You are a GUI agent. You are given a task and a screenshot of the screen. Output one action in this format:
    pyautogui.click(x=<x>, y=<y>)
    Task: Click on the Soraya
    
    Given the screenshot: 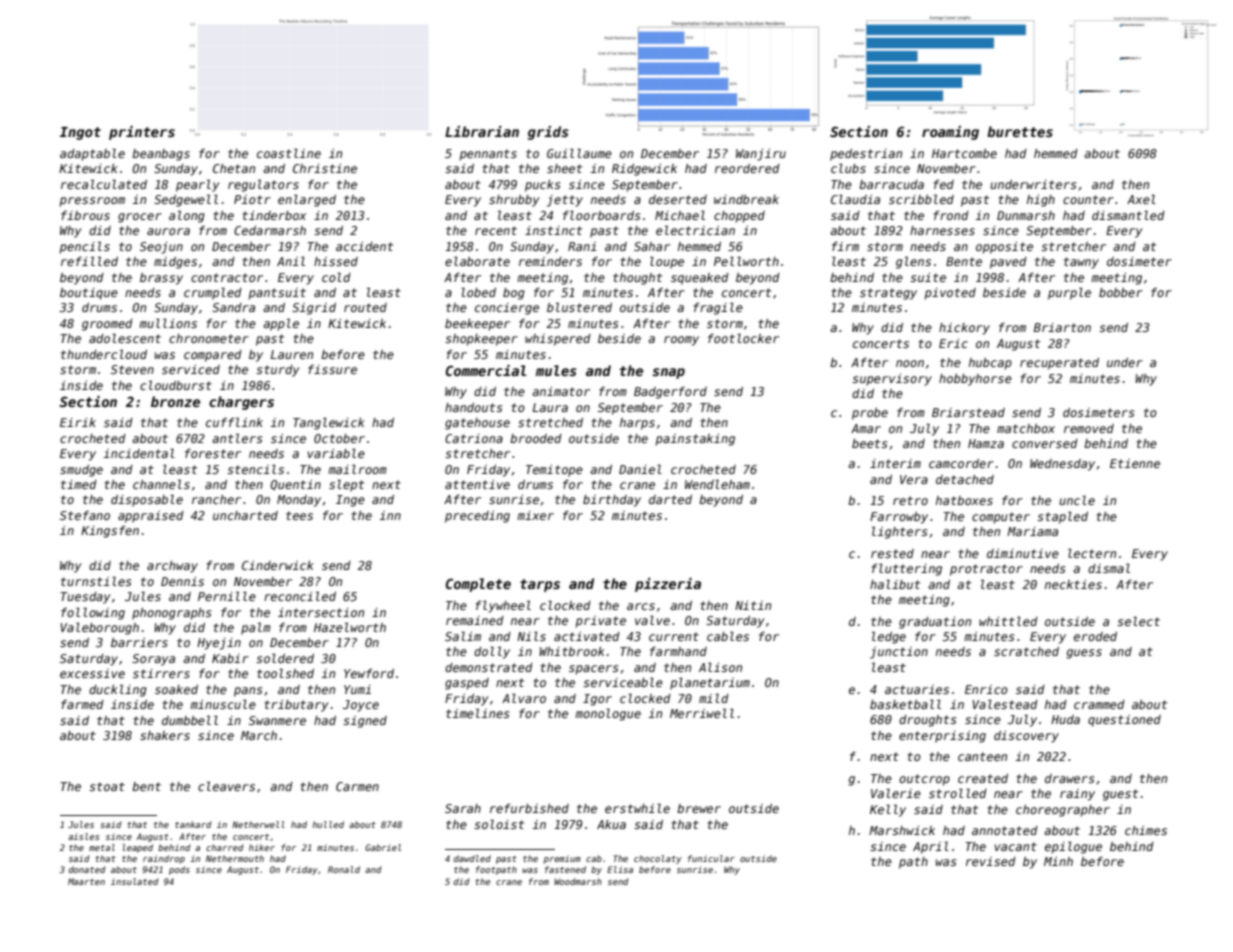 What is the action you would take?
    pyautogui.click(x=153, y=660)
